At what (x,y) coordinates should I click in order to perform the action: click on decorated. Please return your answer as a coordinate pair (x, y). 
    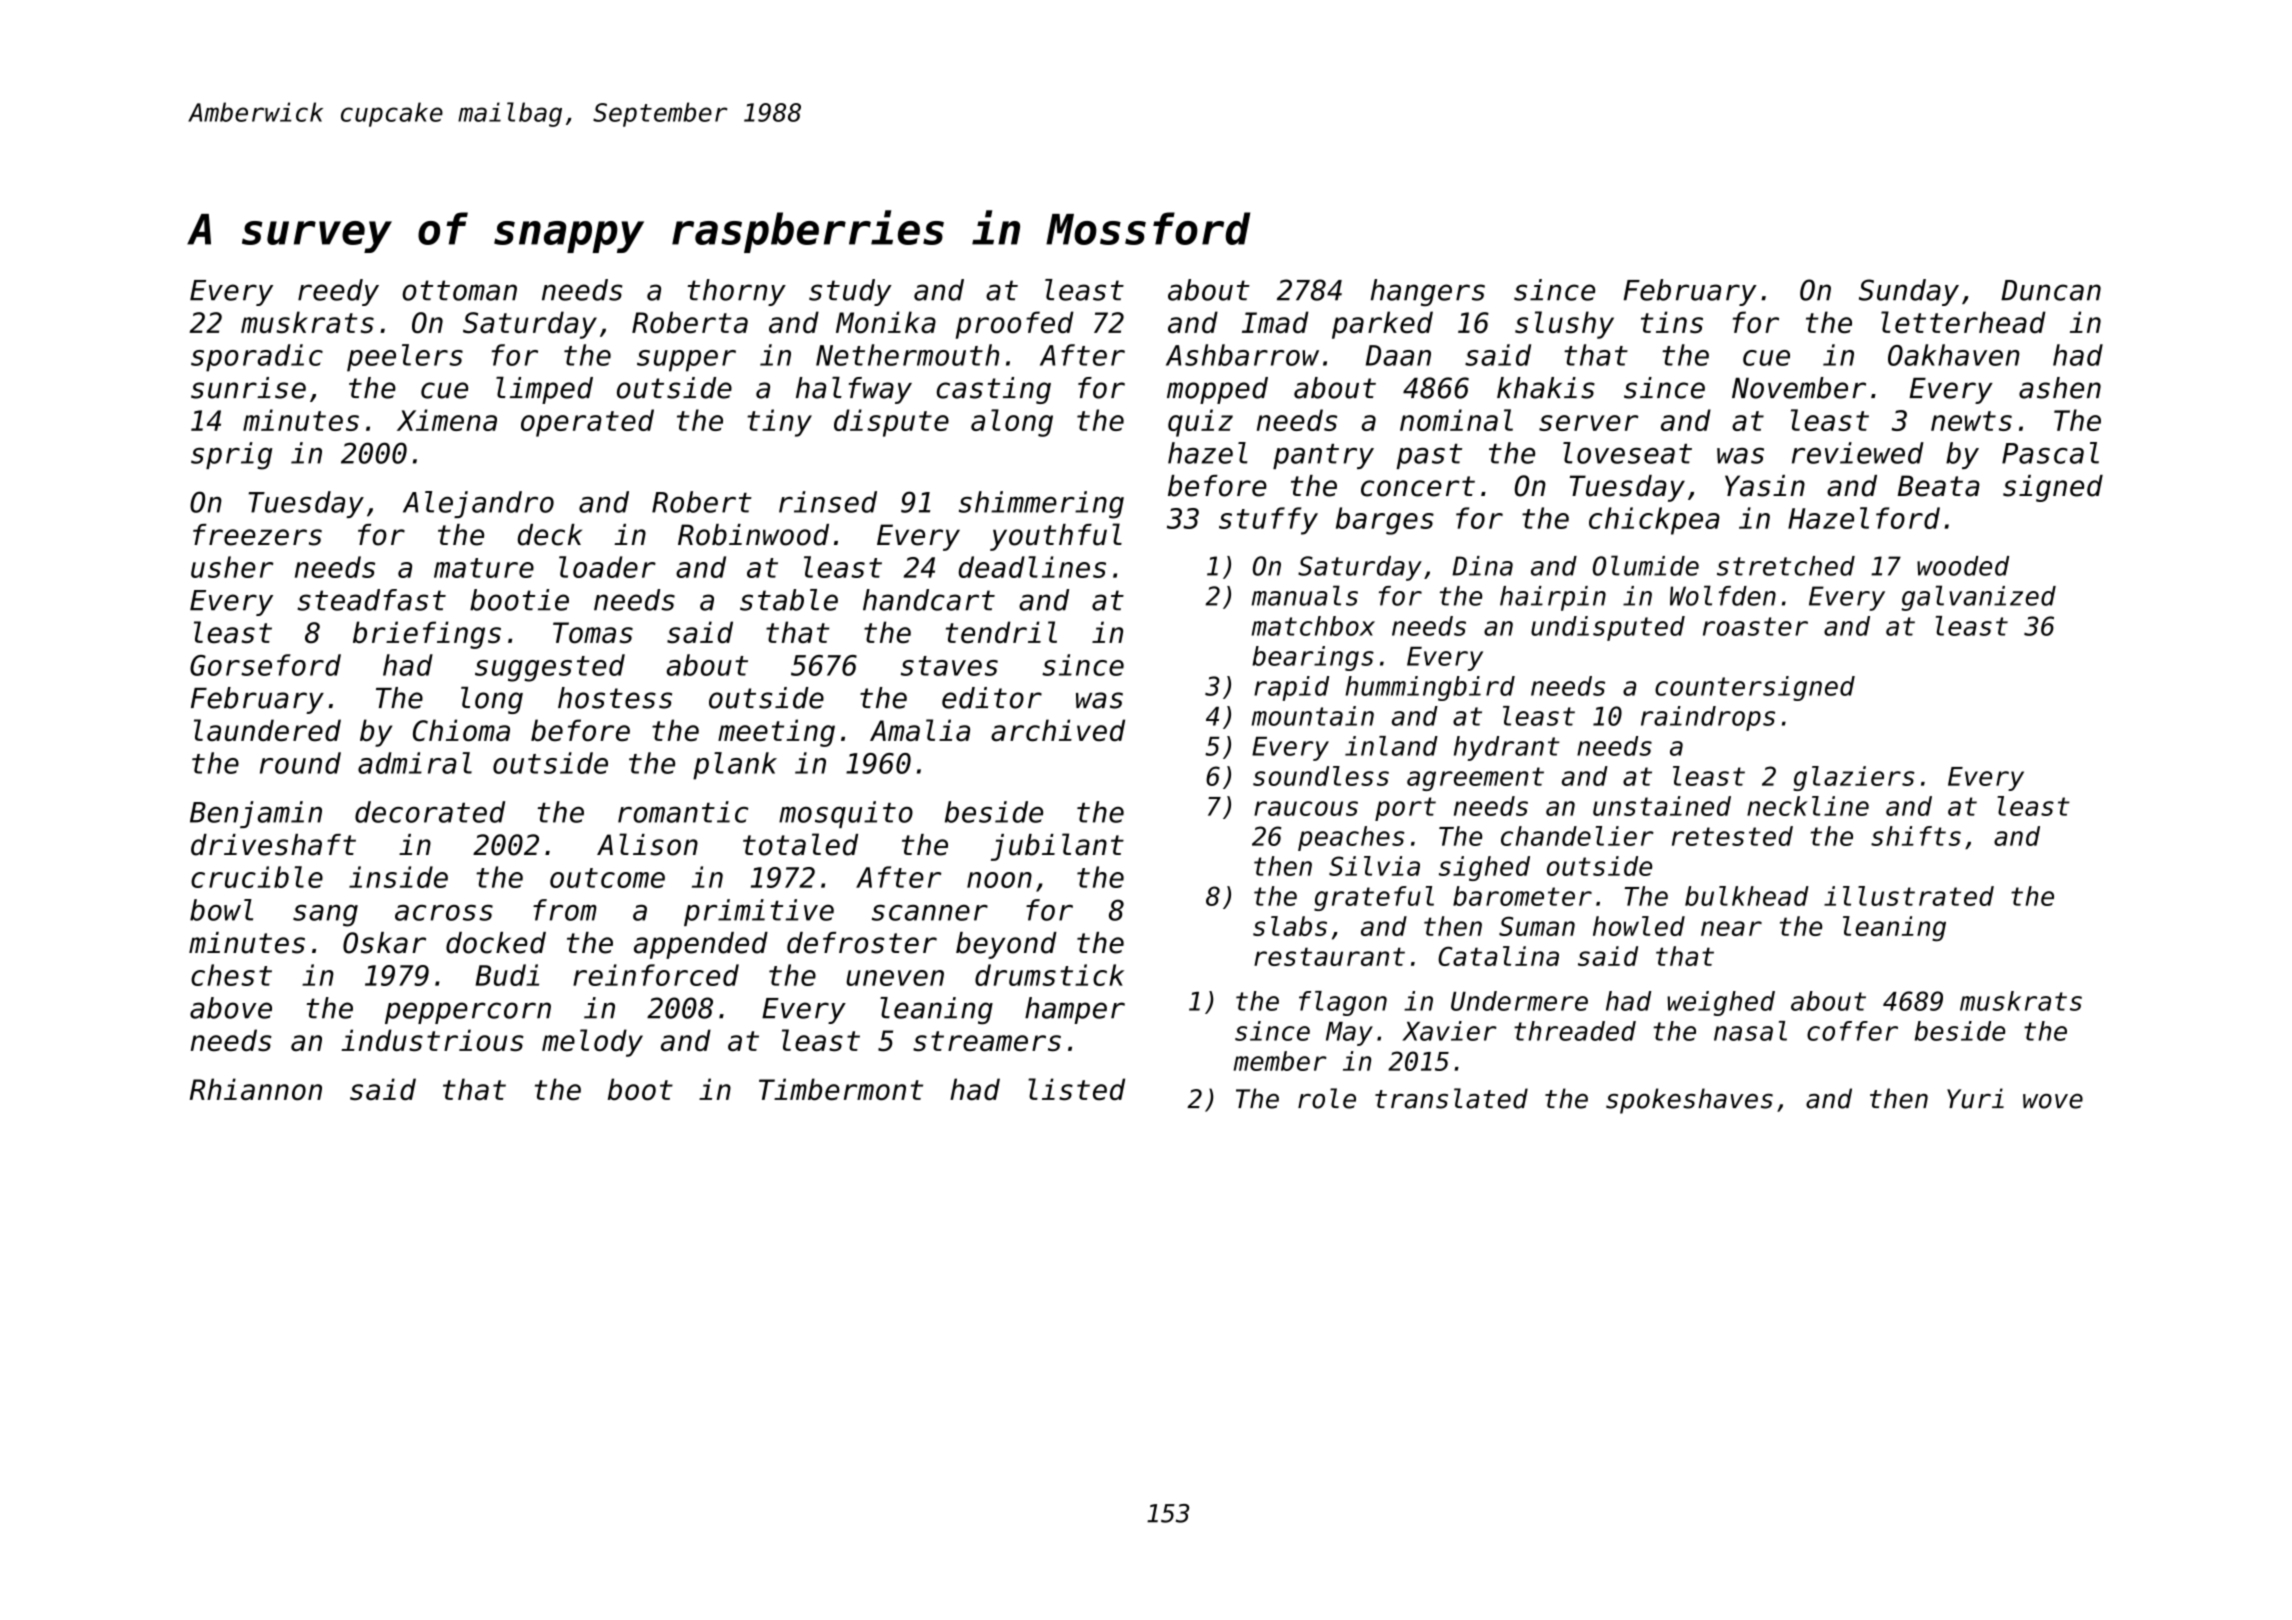
    Looking at the image, I should click on (430, 812).
